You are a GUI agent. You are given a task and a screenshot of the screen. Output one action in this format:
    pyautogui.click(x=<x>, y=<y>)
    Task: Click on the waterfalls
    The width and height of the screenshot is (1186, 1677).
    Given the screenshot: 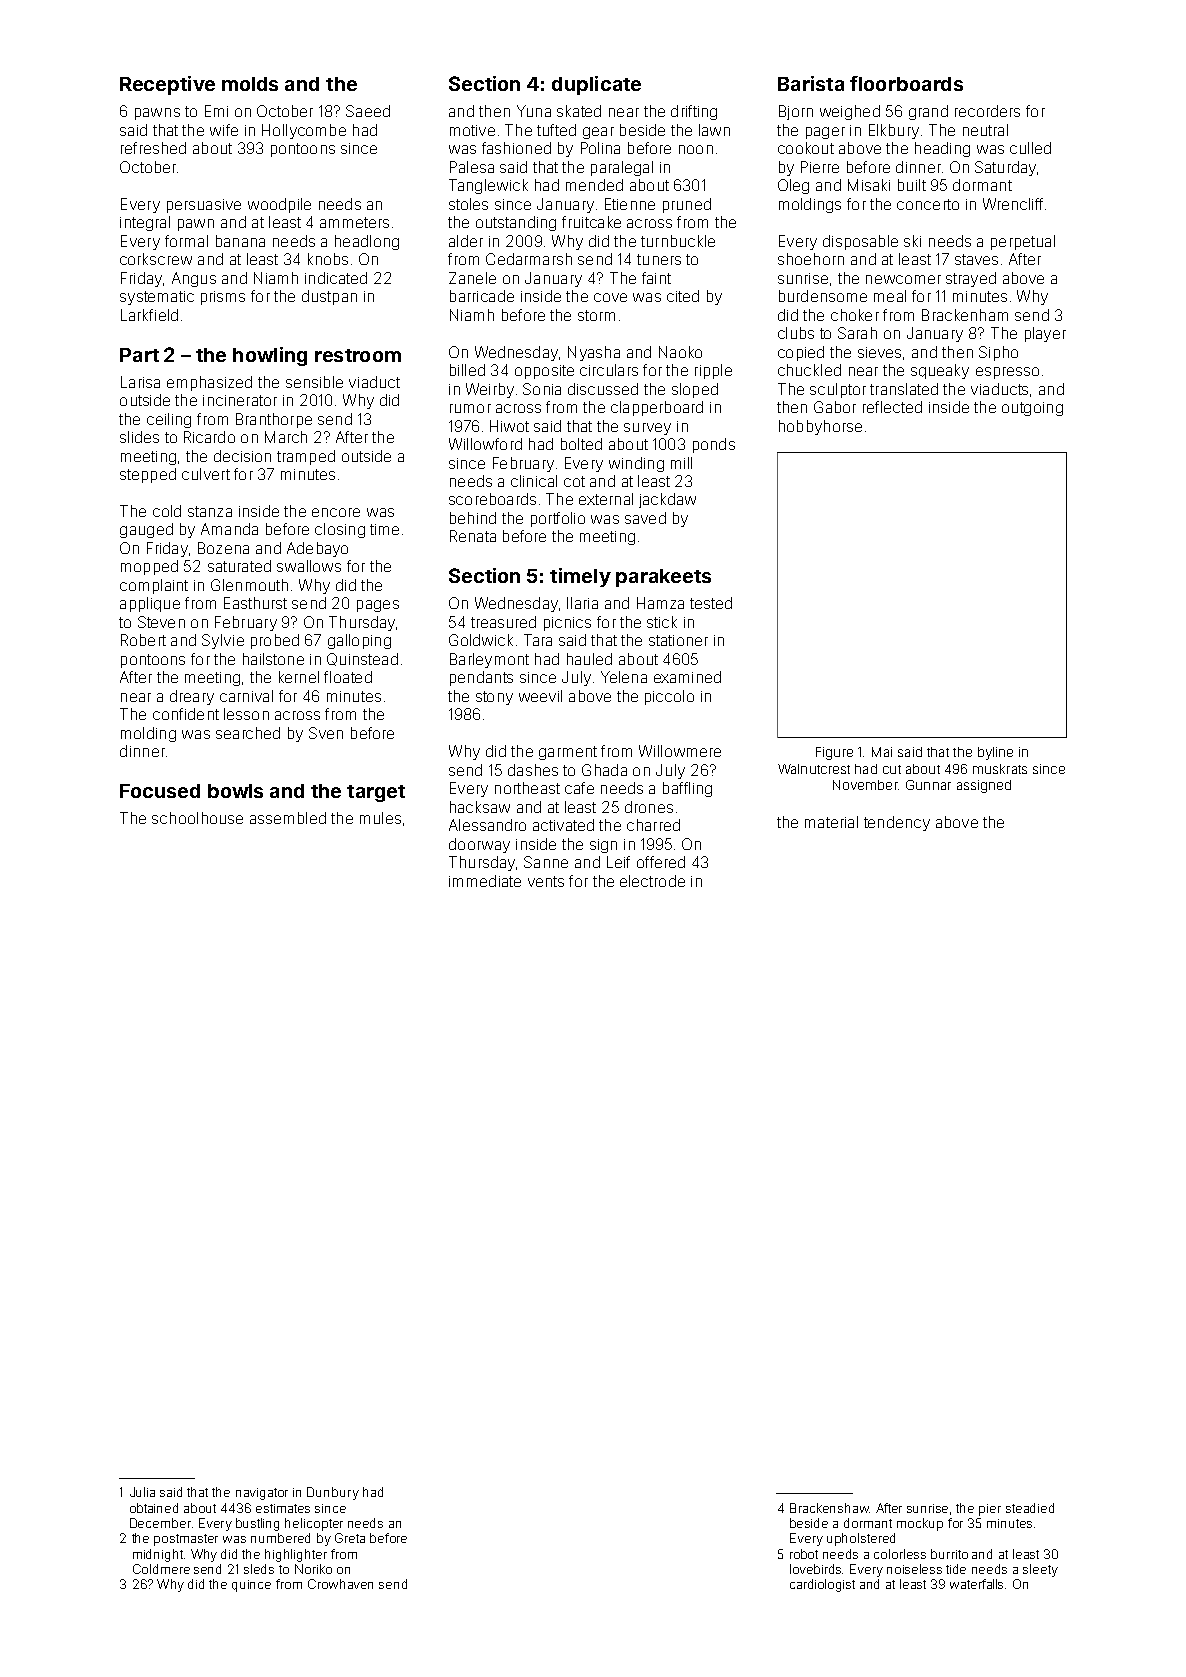 What is the action you would take?
    pyautogui.click(x=976, y=1584)
